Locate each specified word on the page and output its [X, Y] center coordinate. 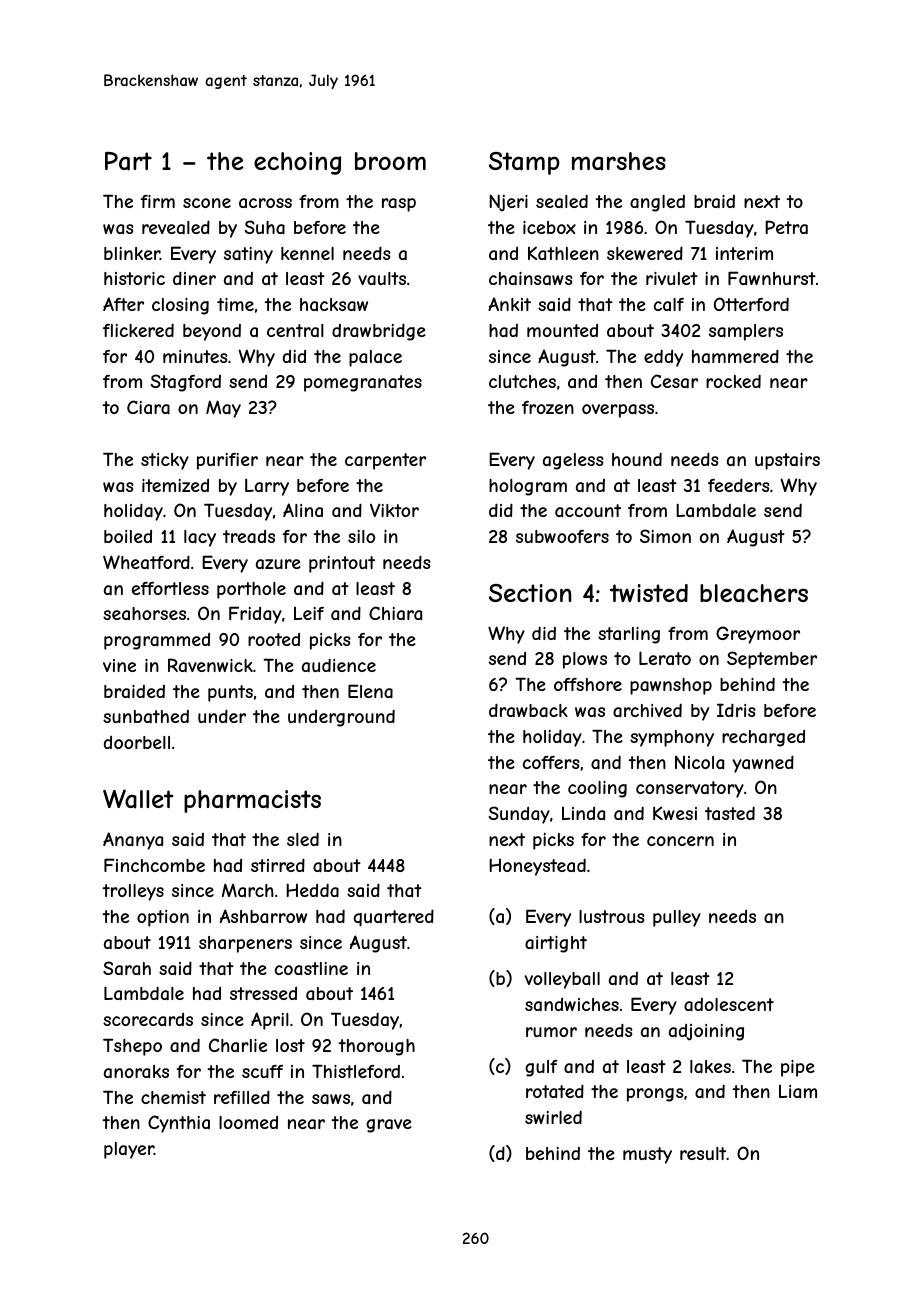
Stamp [524, 163]
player [129, 1150]
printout [342, 564]
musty [647, 1155]
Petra [786, 227]
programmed [157, 641]
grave [389, 1126]
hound [637, 459]
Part [128, 161]
